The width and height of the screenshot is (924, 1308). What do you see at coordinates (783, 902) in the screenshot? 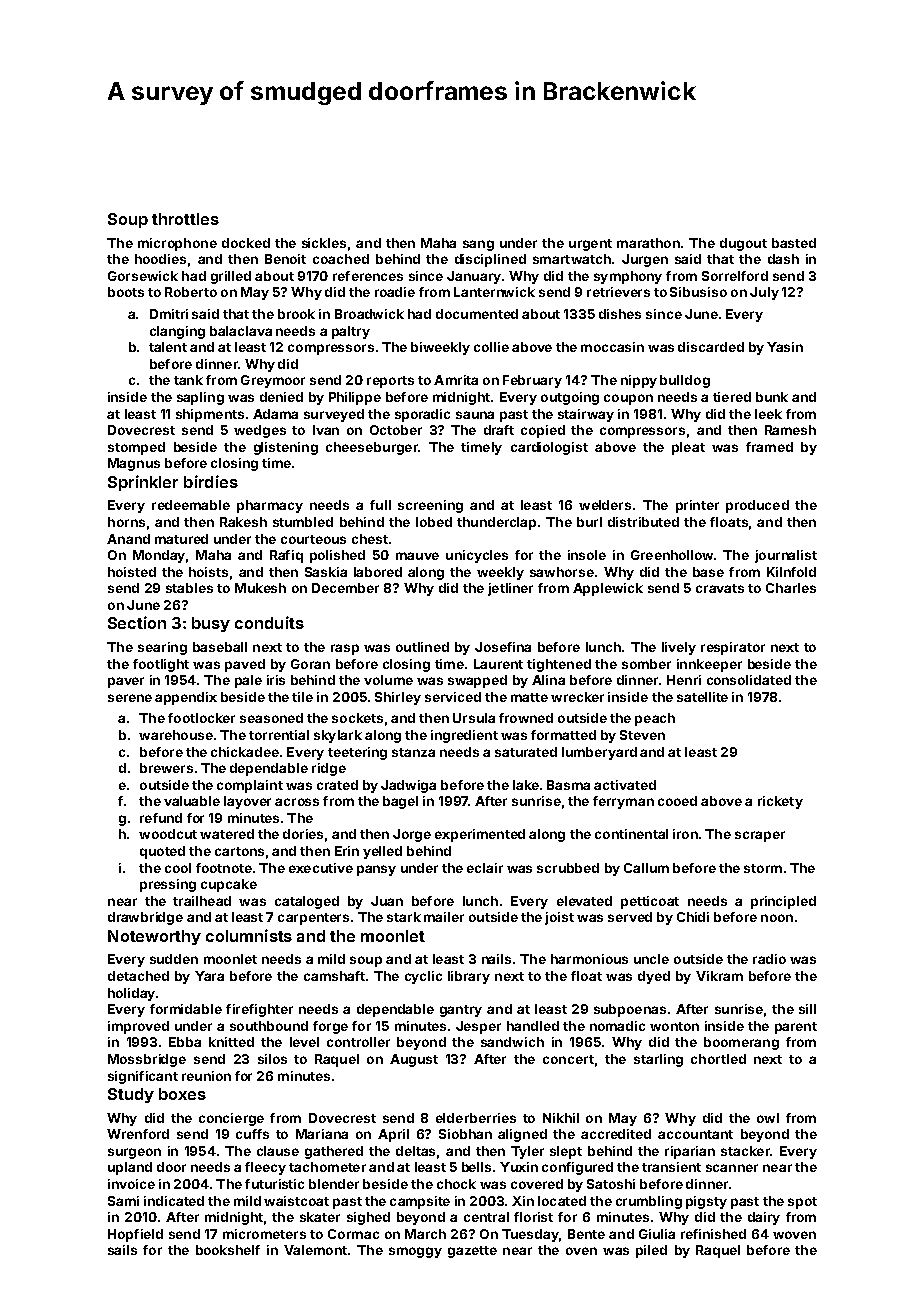
I see `principled` at bounding box center [783, 902].
